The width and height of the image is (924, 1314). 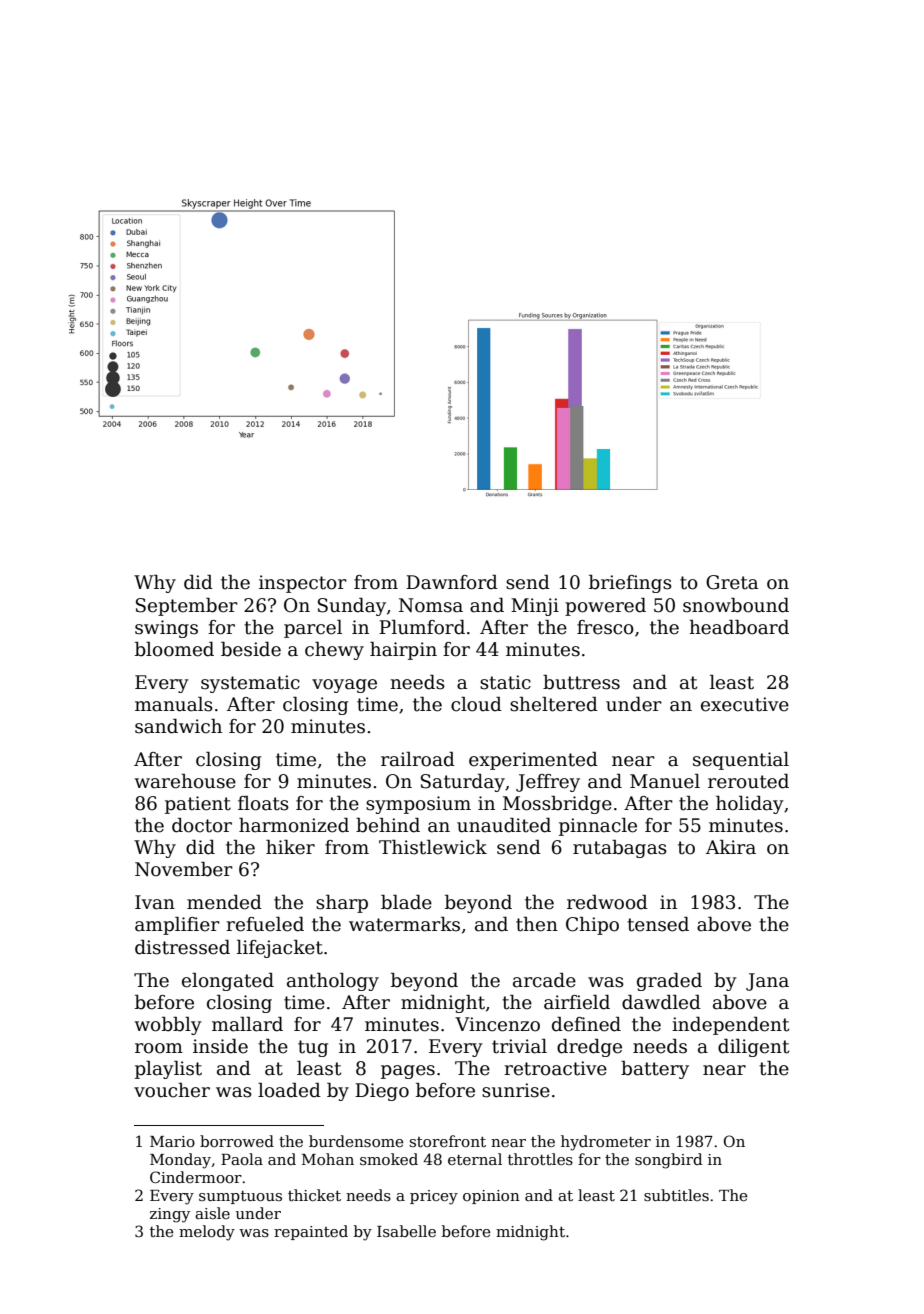 What do you see at coordinates (669, 1161) in the image?
I see `songbird` at bounding box center [669, 1161].
